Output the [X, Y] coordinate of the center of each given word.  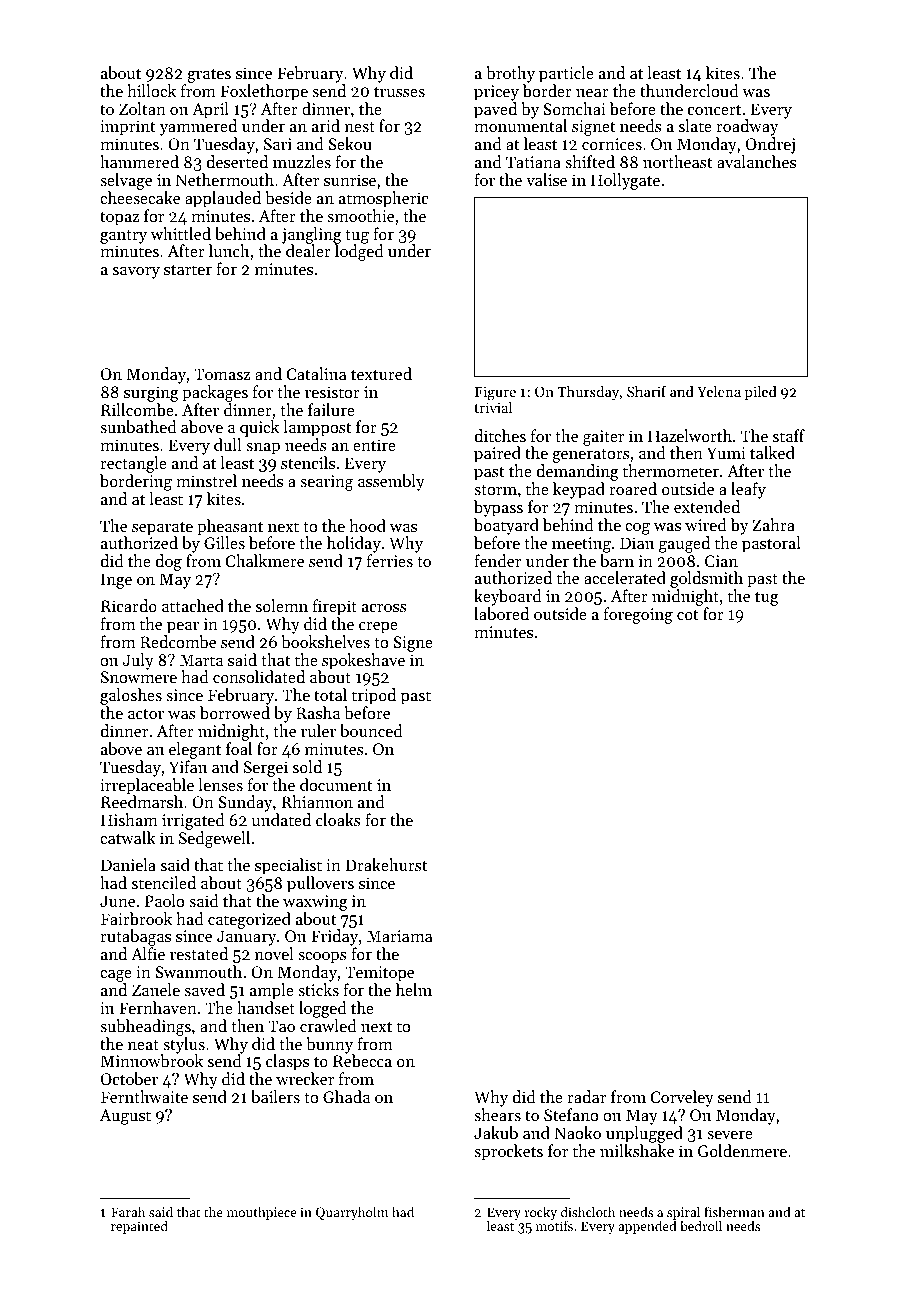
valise [546, 179]
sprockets [508, 1152]
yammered [198, 127]
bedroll [701, 1226]
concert [714, 110]
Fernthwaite [144, 1096]
